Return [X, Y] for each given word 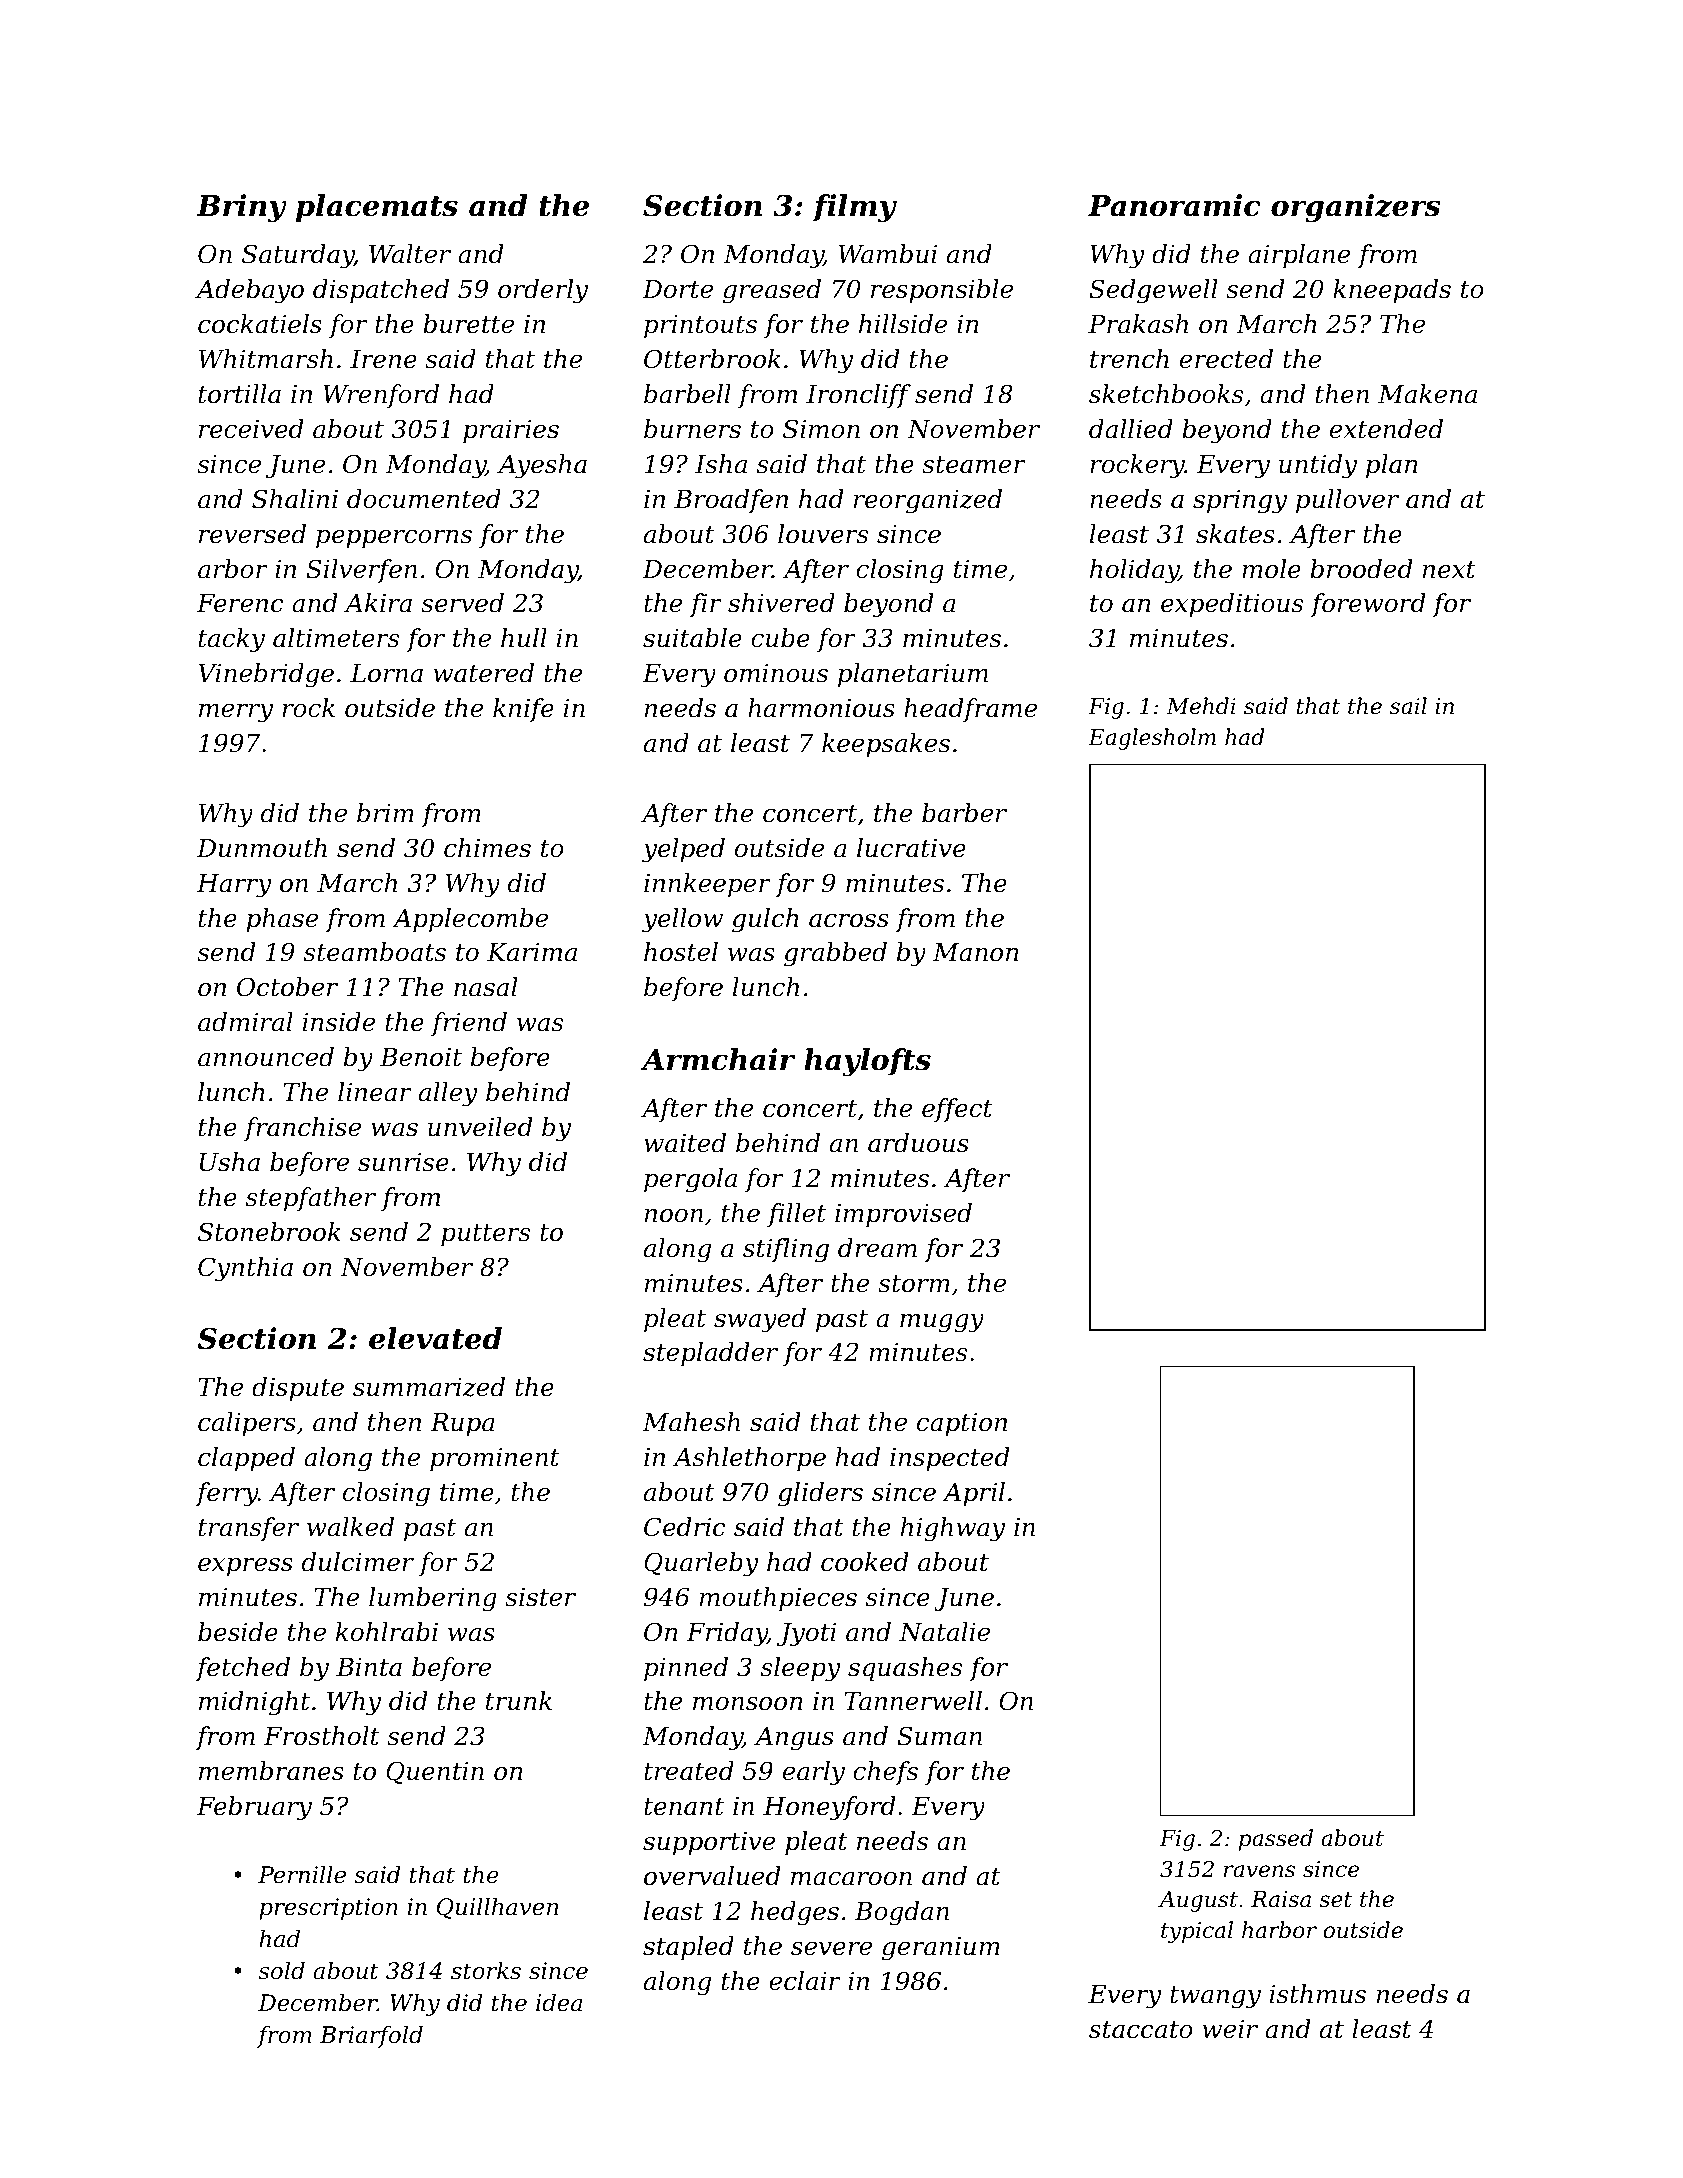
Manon [976, 952]
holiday [1134, 571]
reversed [252, 534]
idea [559, 2002]
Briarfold [371, 2036]
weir [1230, 2029]
